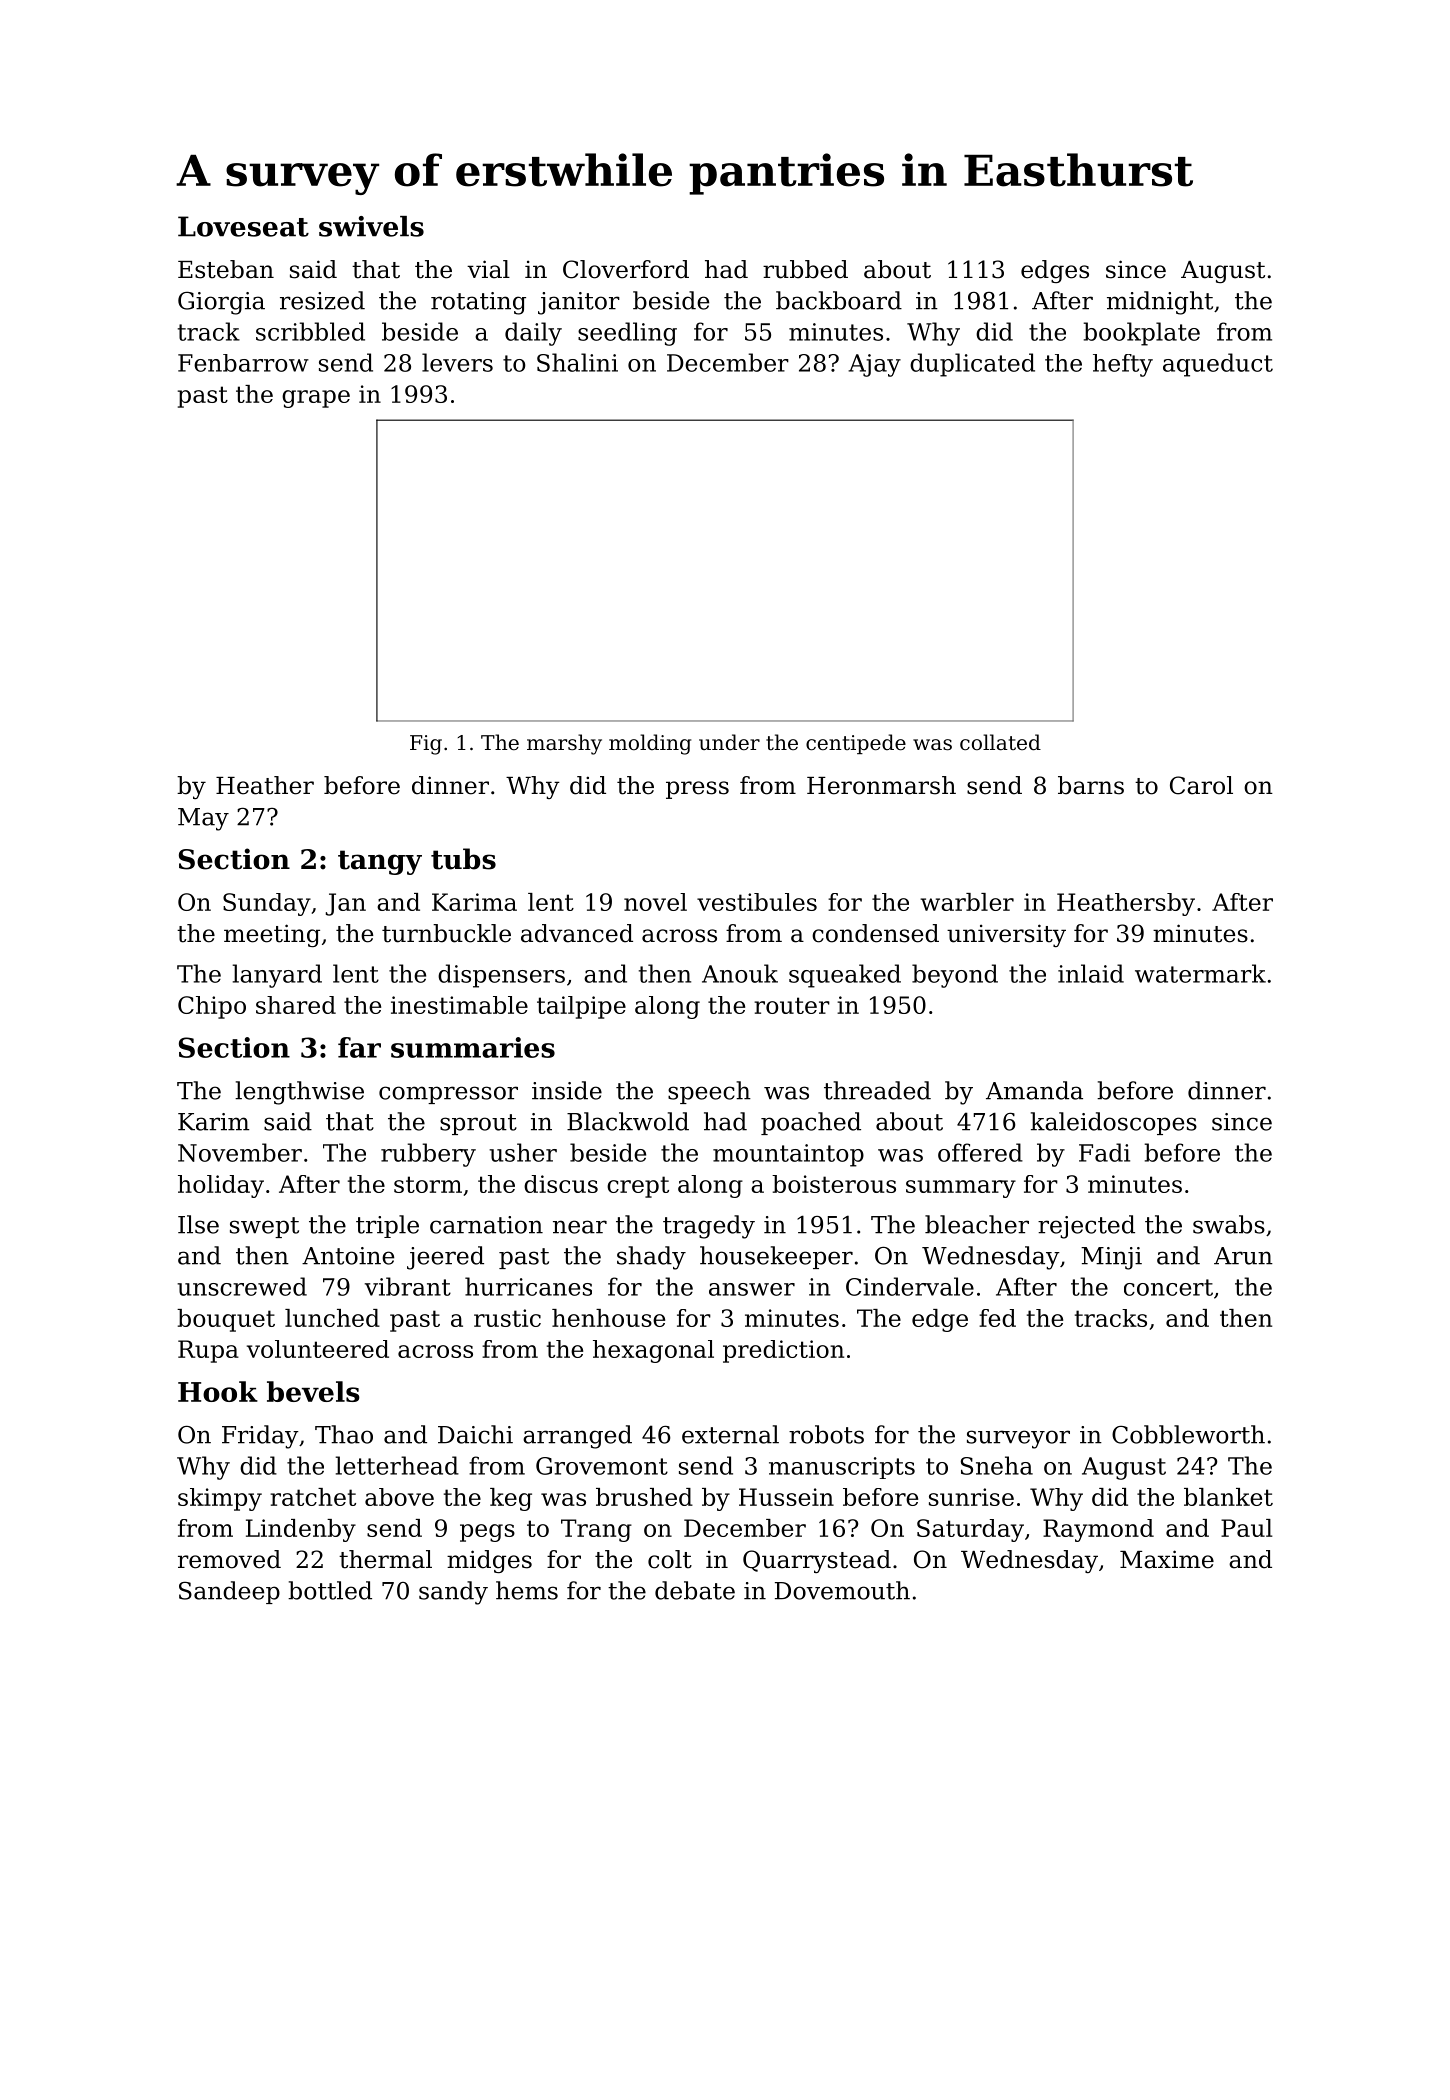 The image size is (1450, 2100). Describe the element at coordinates (1091, 785) in the screenshot. I see `barns` at that location.
